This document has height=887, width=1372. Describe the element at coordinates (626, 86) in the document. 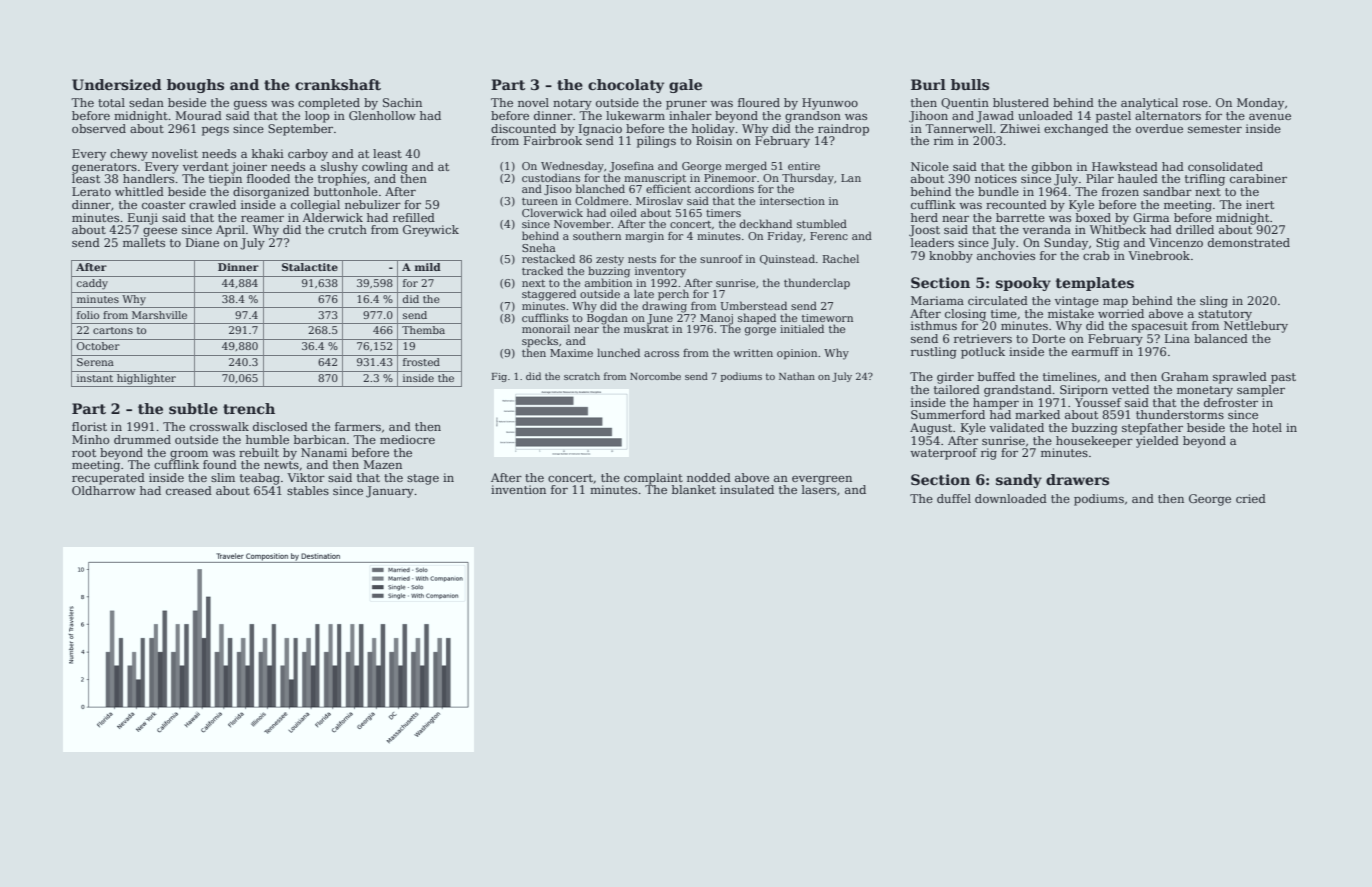

I see `chocolaty` at that location.
